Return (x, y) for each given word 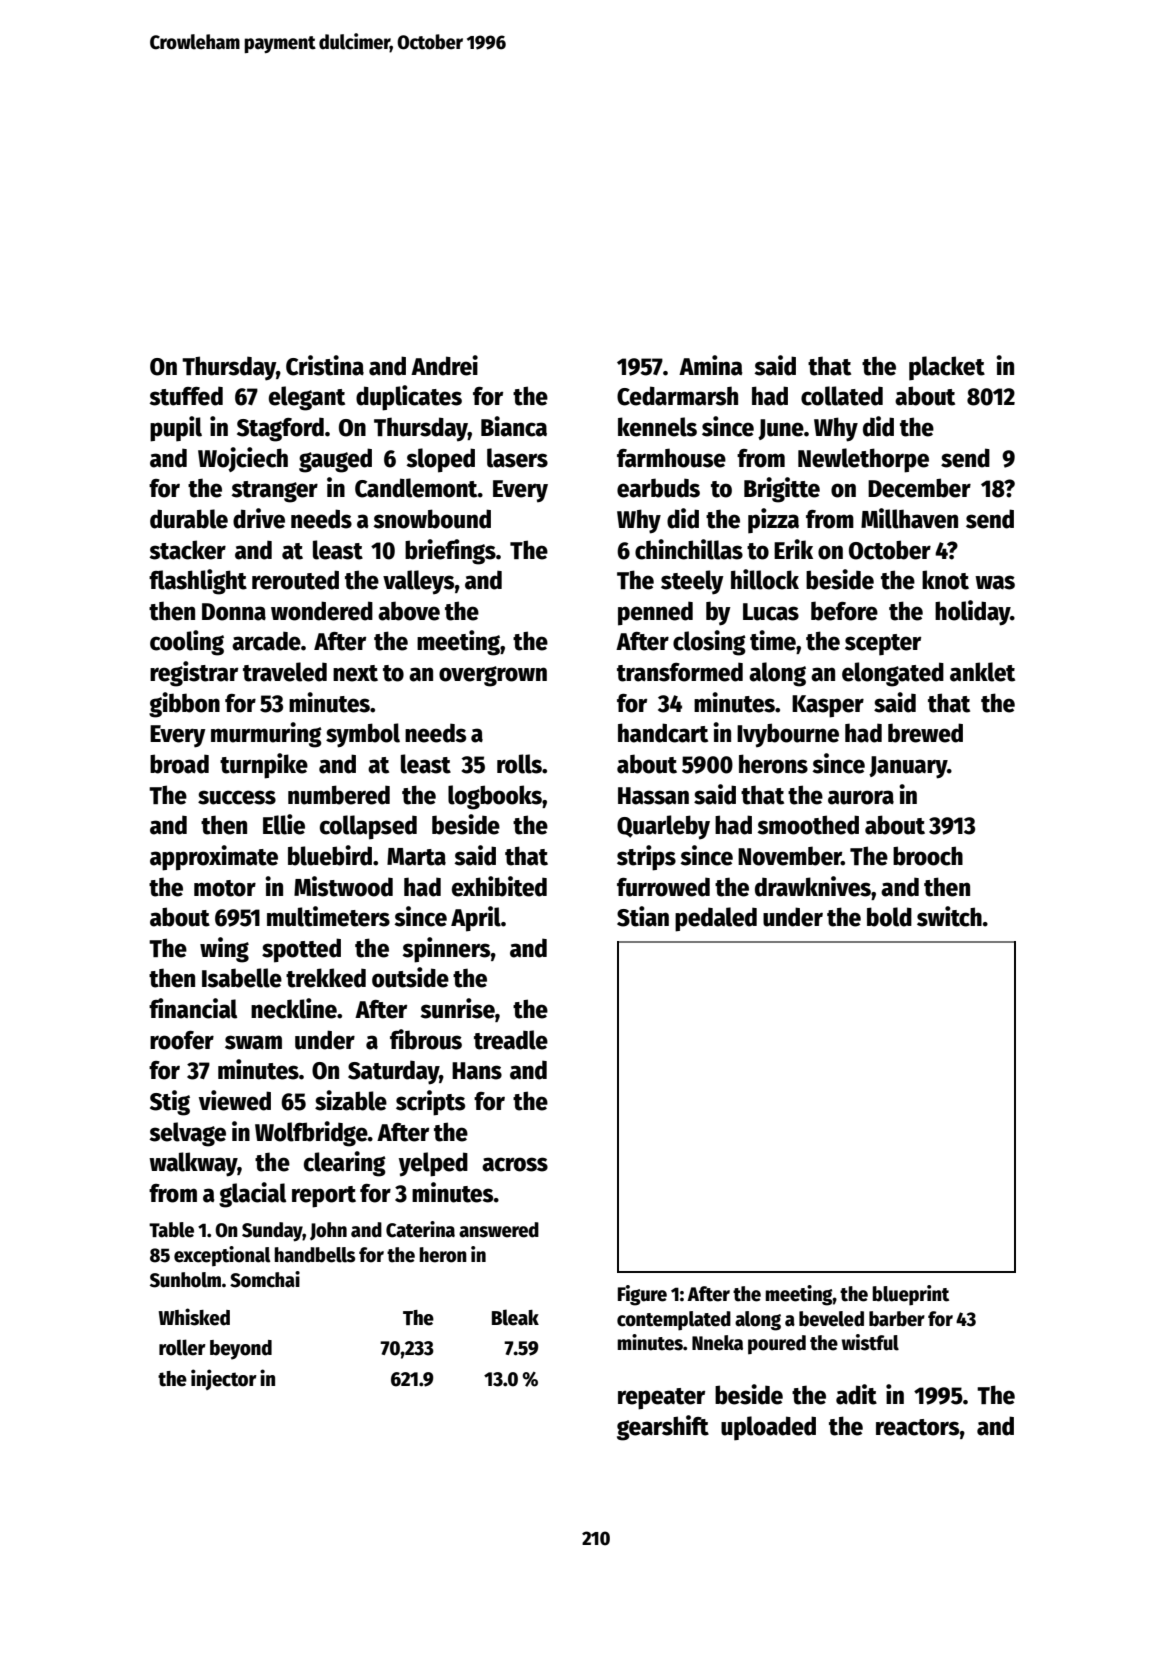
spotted (301, 950)
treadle (511, 1040)
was (995, 582)
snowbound (432, 519)
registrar (194, 674)
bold (889, 917)
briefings (450, 552)
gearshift (663, 1428)
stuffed (186, 396)
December (919, 488)
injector (224, 1379)
